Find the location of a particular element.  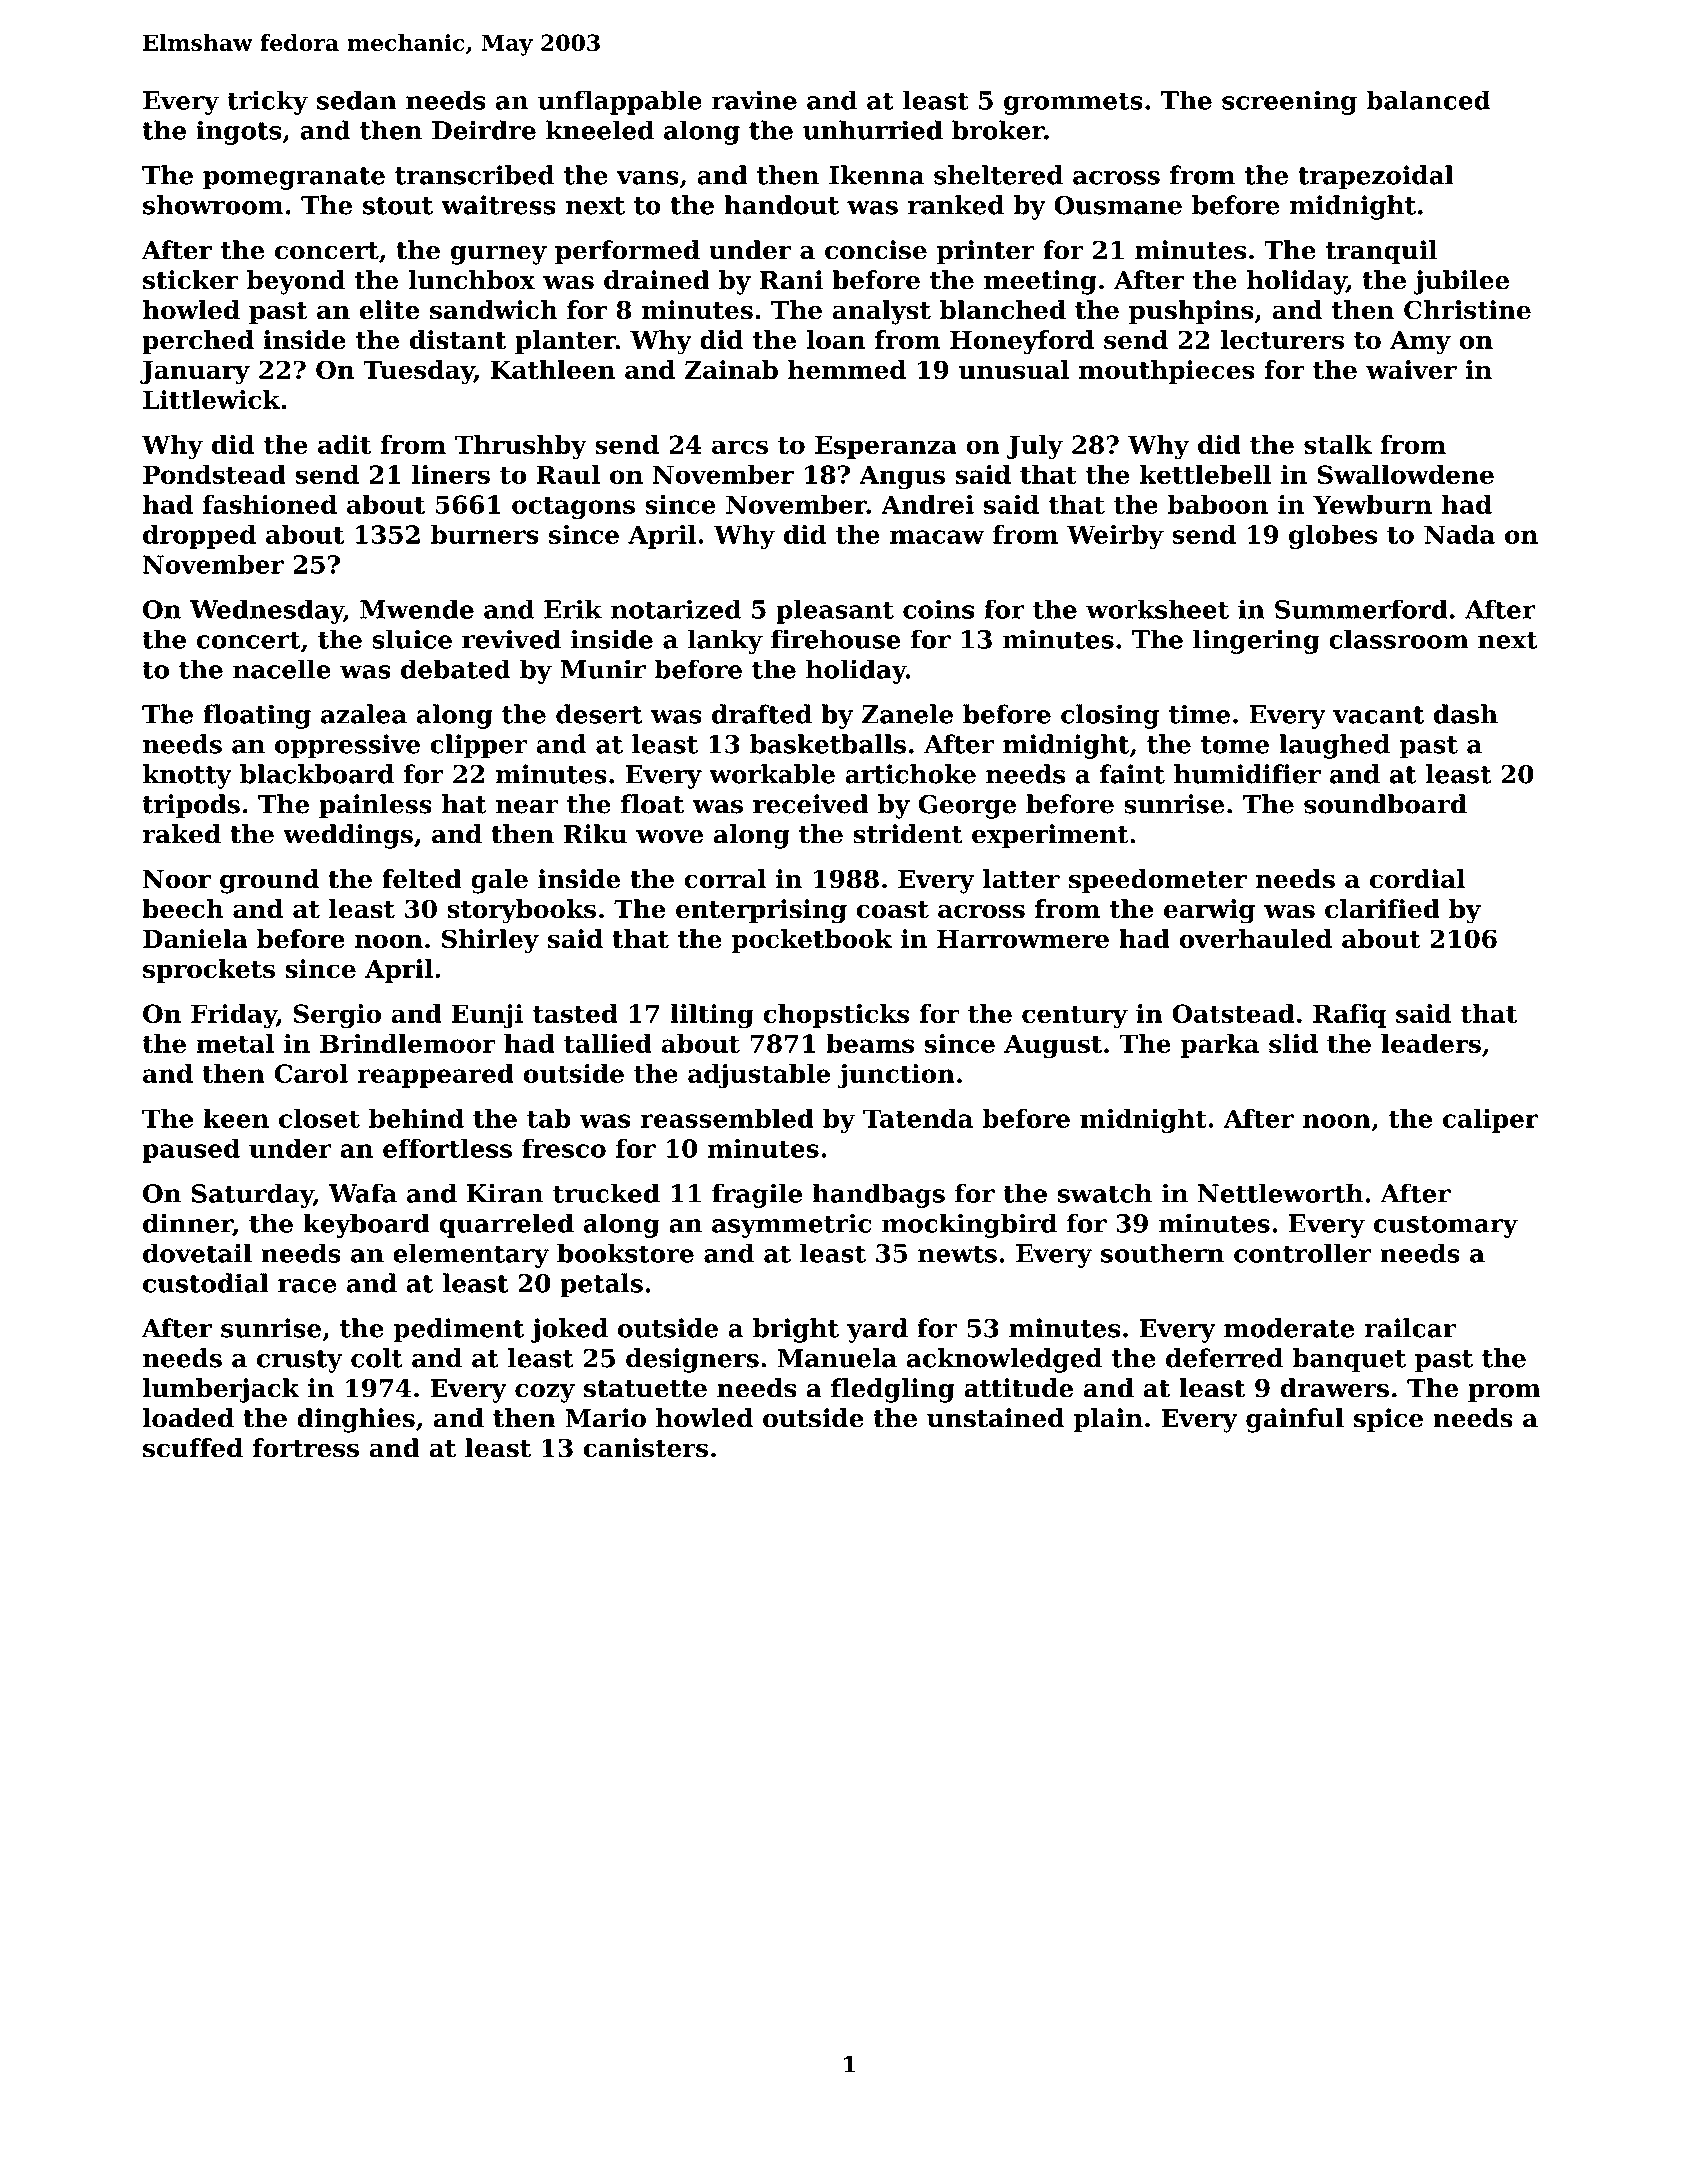

coast is located at coordinates (893, 910).
